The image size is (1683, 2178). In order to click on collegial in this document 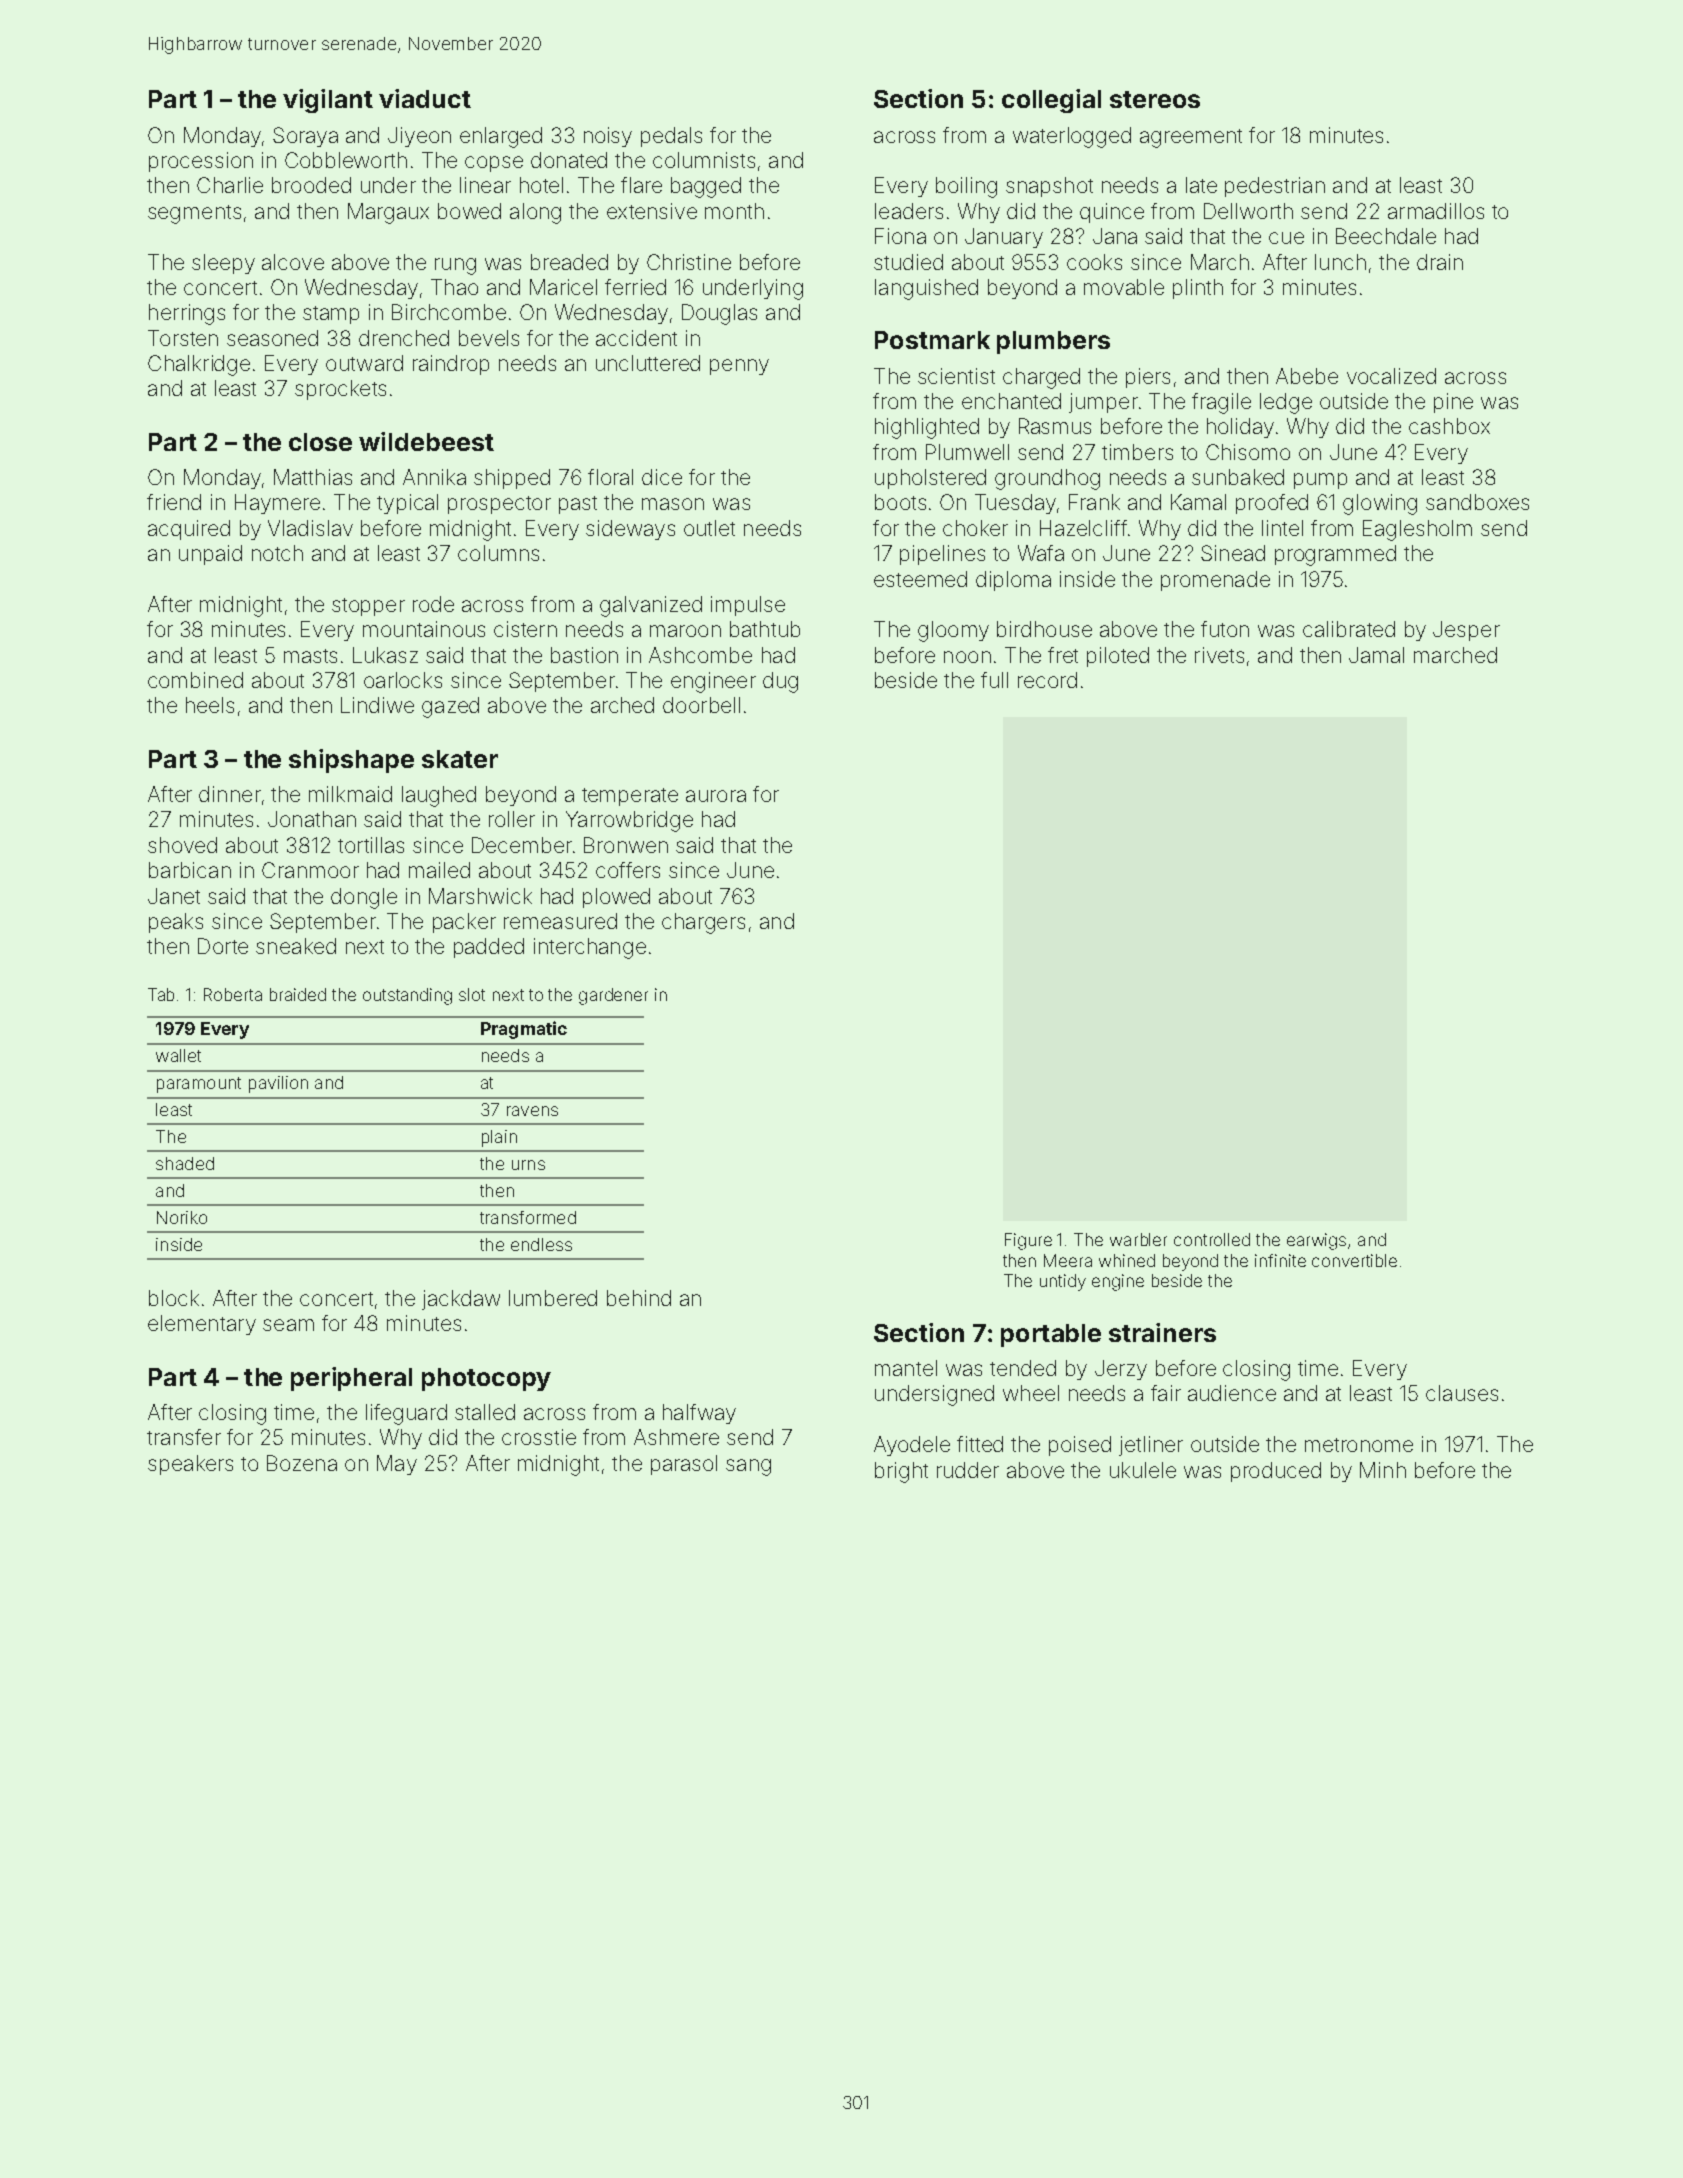, I will do `click(1051, 101)`.
